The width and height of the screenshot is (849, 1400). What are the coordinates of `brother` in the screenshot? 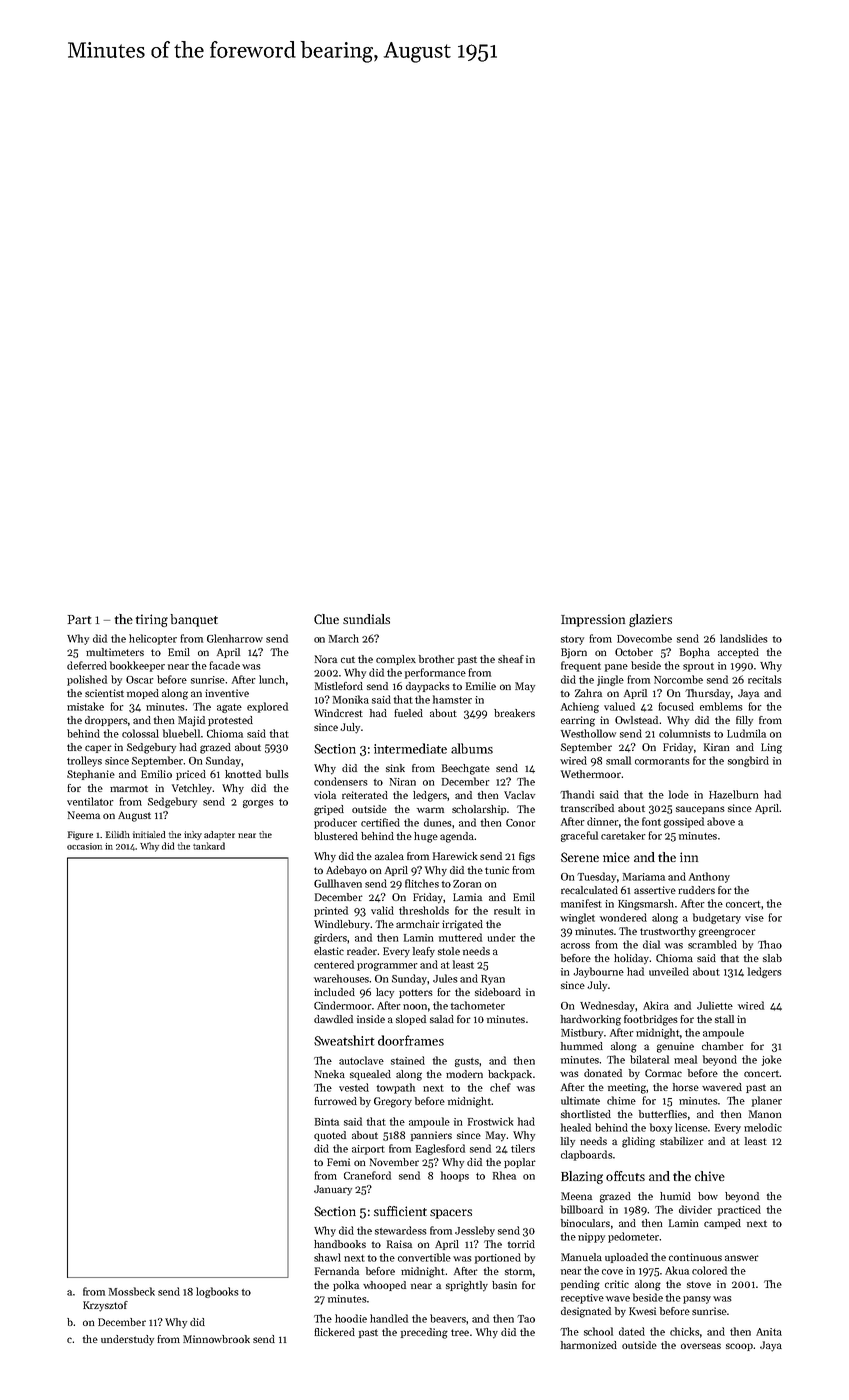 It's located at (437, 659).
